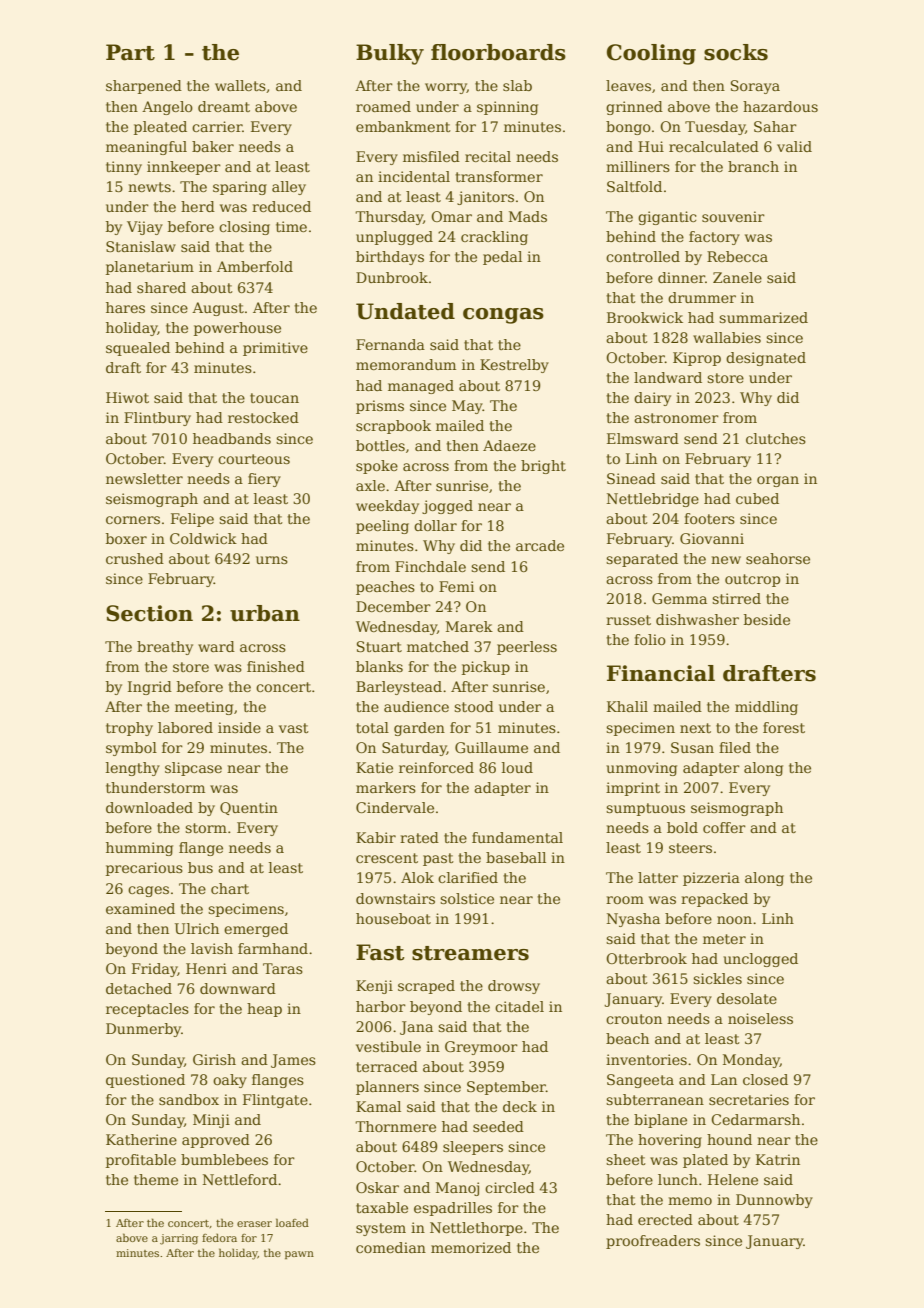 Image resolution: width=924 pixels, height=1308 pixels. I want to click on Otterbrook, so click(646, 958).
